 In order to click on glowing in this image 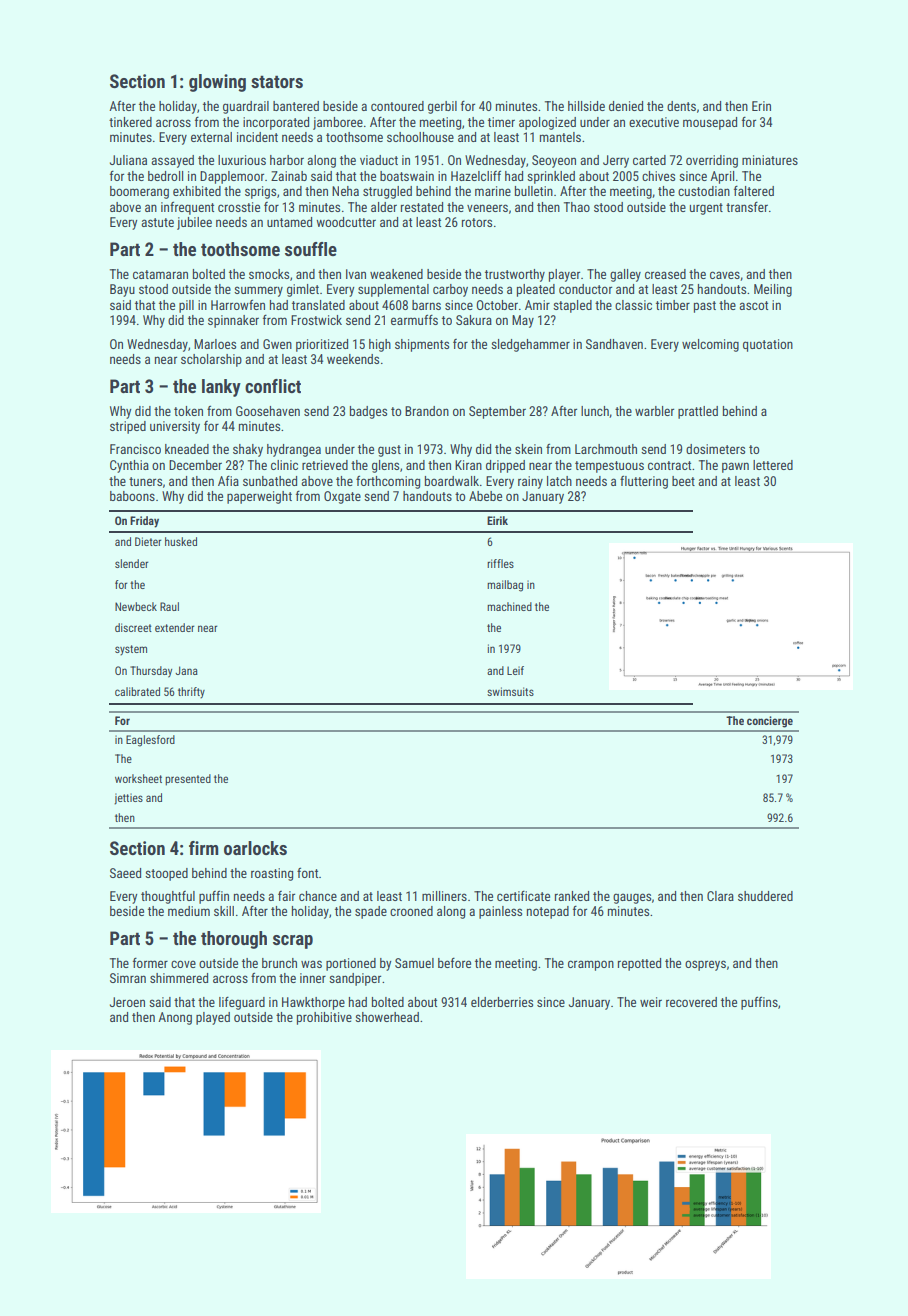, I will do `click(217, 83)`.
